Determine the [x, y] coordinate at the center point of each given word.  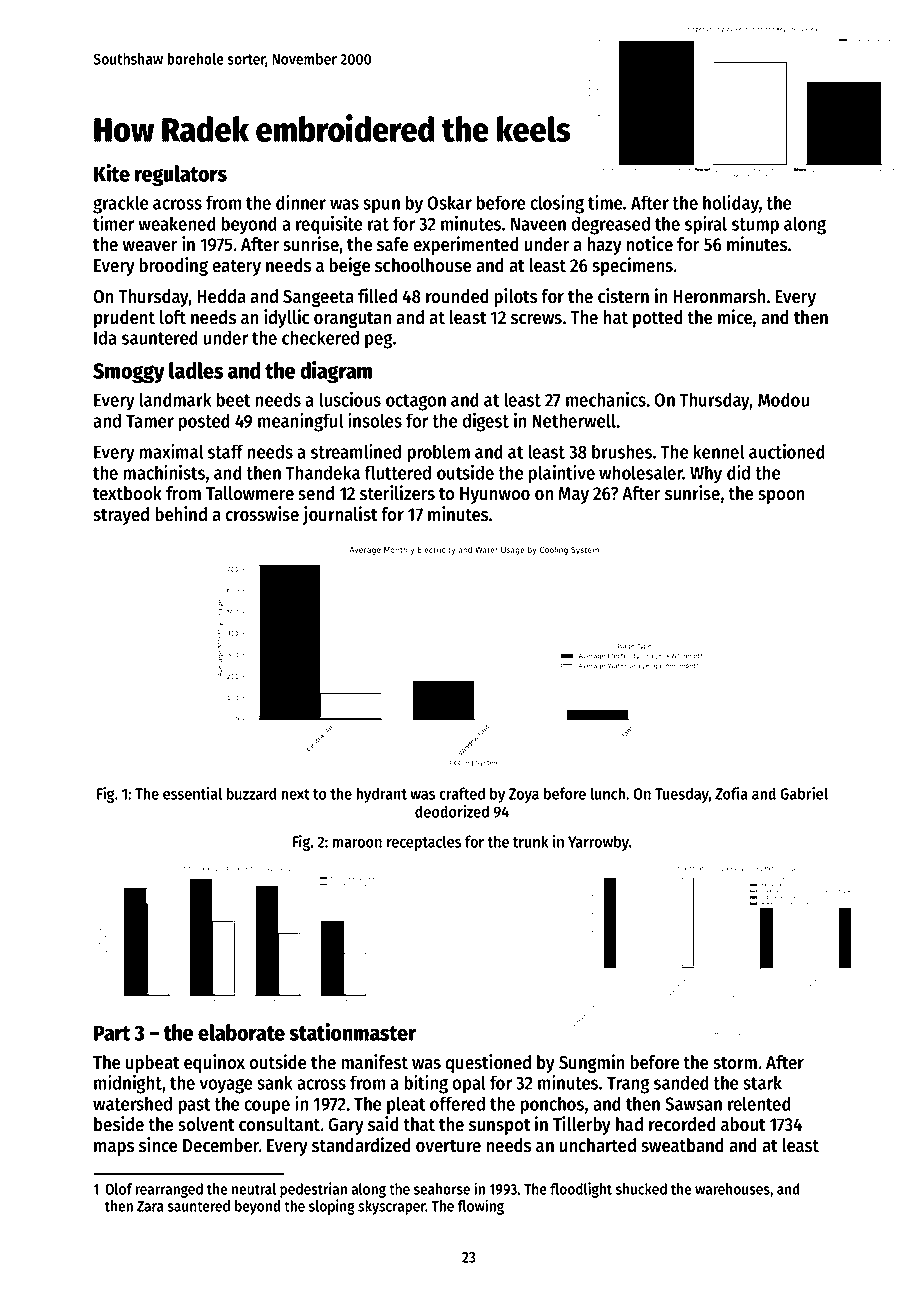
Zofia [731, 793]
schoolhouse [423, 265]
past [194, 1106]
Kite [112, 173]
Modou [783, 399]
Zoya [524, 795]
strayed [121, 516]
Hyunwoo [495, 495]
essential [192, 793]
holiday [731, 204]
